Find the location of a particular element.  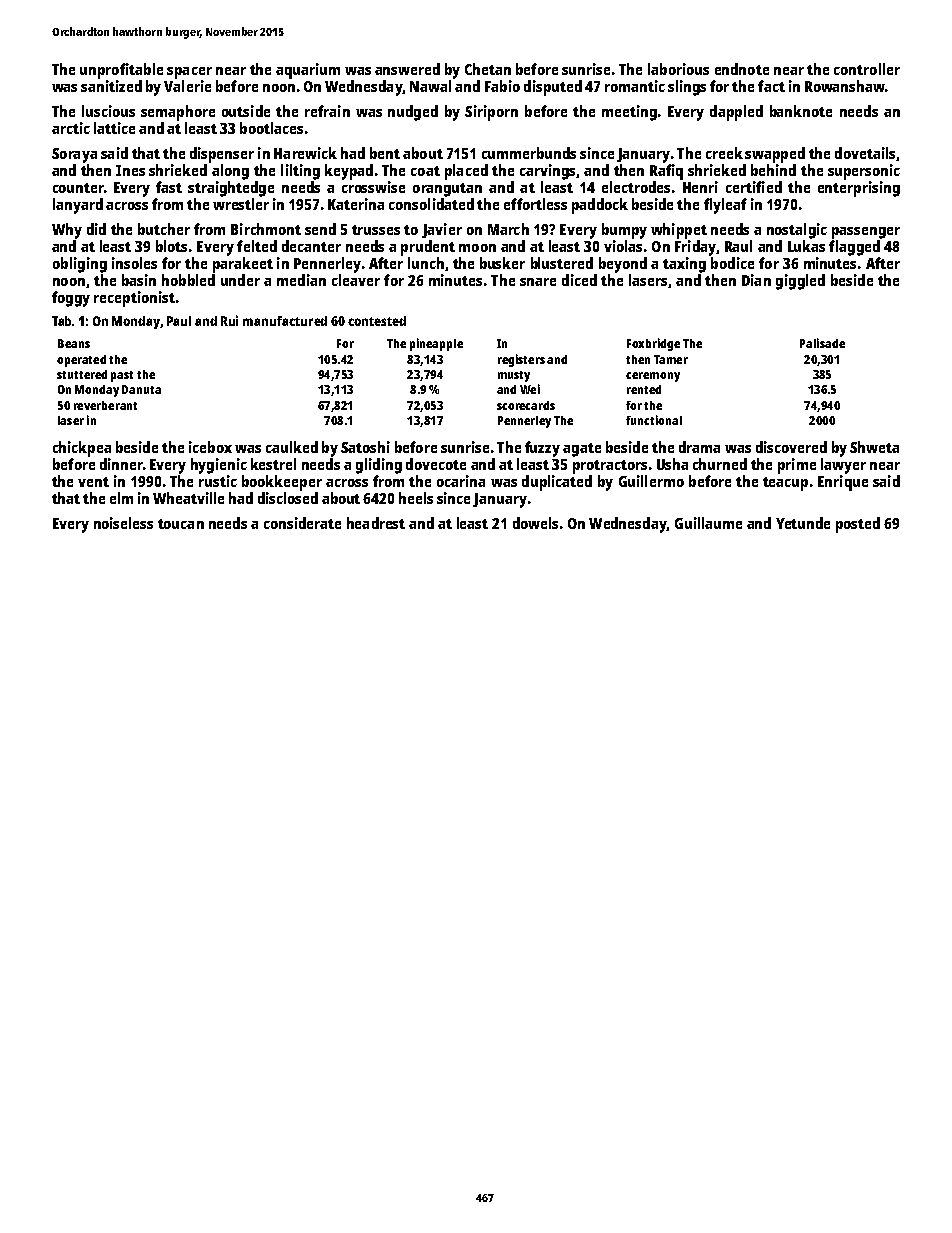

unprofitable is located at coordinates (121, 71).
